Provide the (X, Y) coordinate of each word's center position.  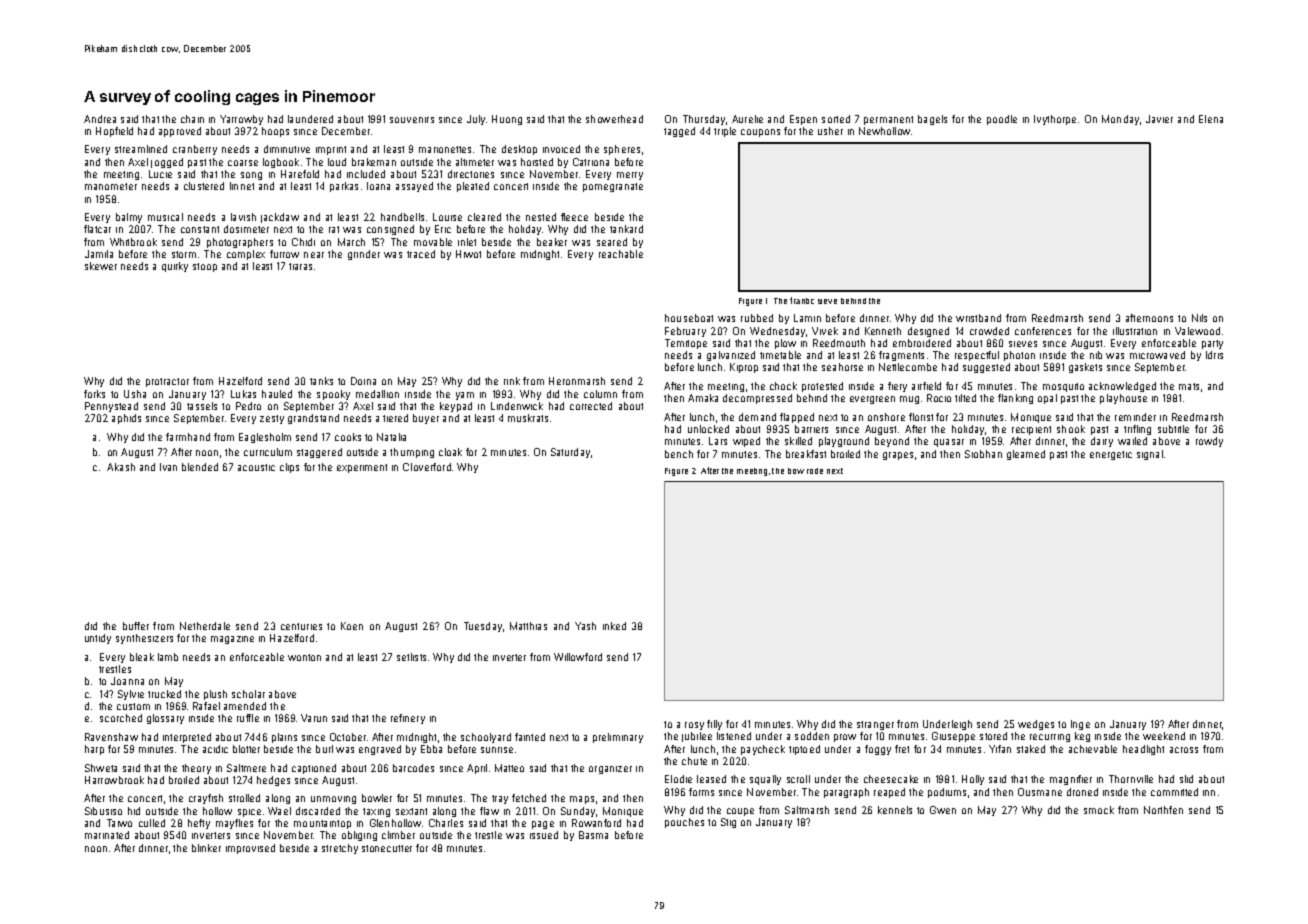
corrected (591, 406)
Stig (728, 823)
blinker (206, 848)
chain (192, 119)
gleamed (1026, 455)
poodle (1002, 120)
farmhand (188, 437)
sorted (836, 119)
